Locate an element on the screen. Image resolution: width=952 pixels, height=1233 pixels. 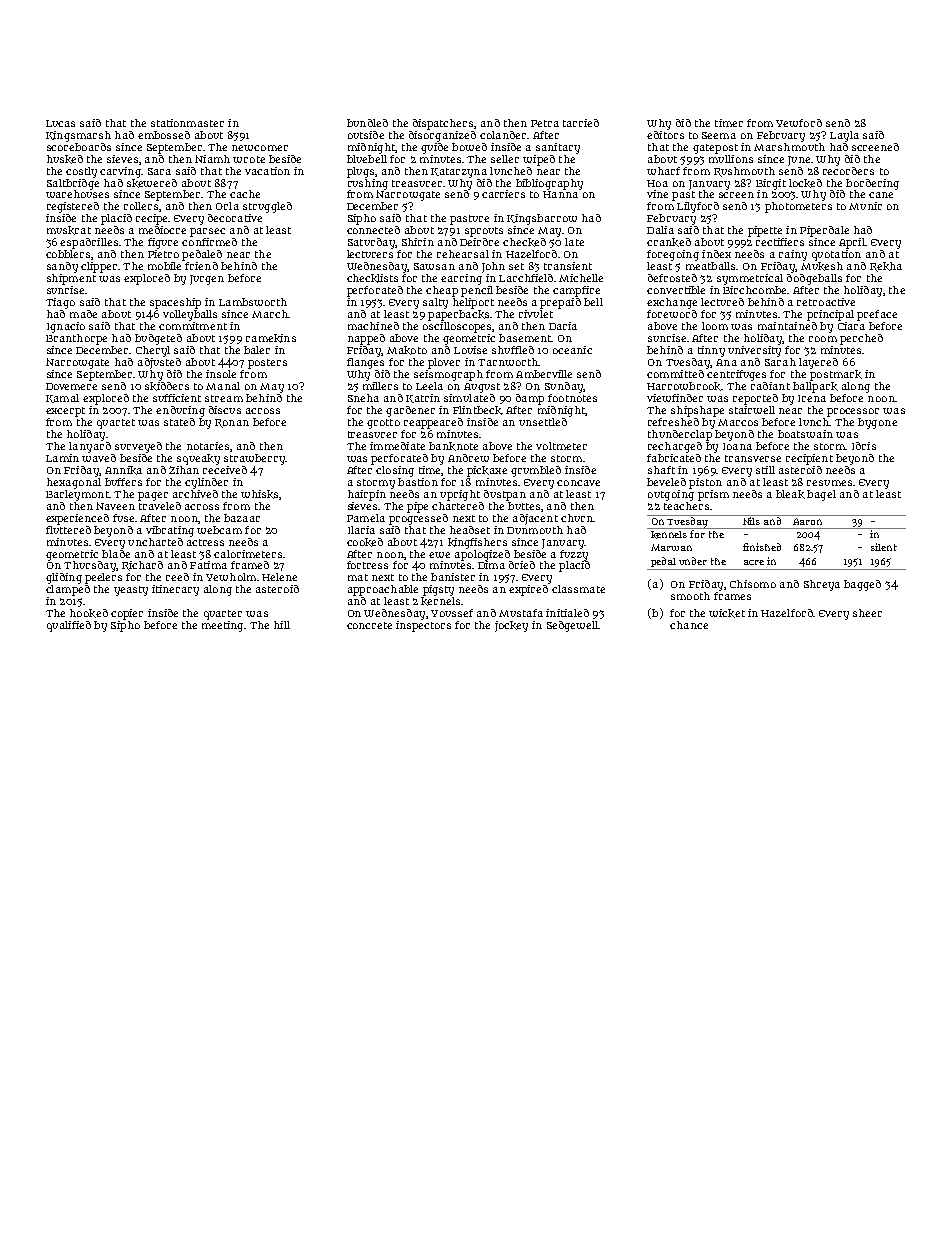
Richard is located at coordinates (142, 566).
